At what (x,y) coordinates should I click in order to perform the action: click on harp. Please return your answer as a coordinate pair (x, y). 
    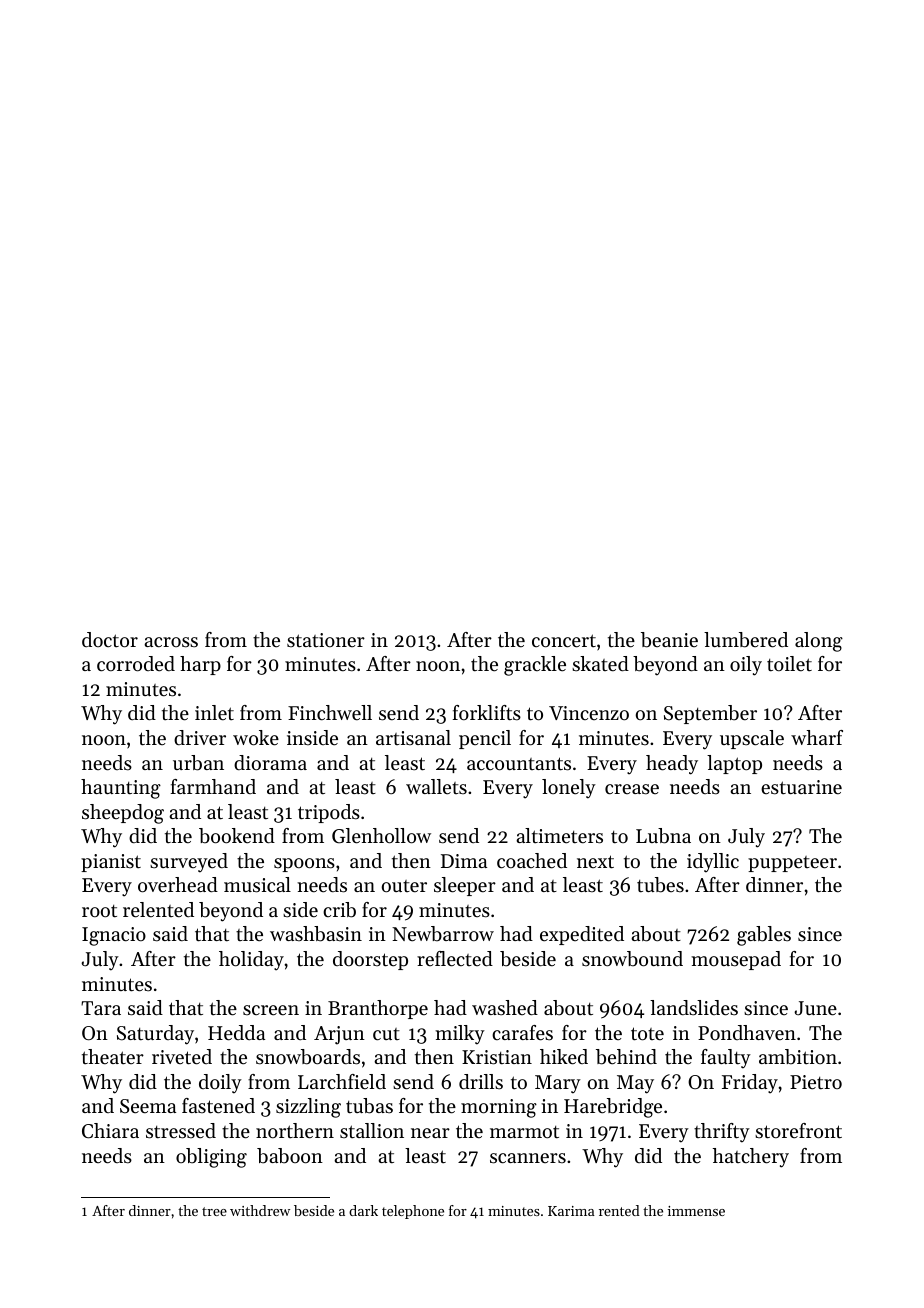
    Looking at the image, I should click on (200, 665).
